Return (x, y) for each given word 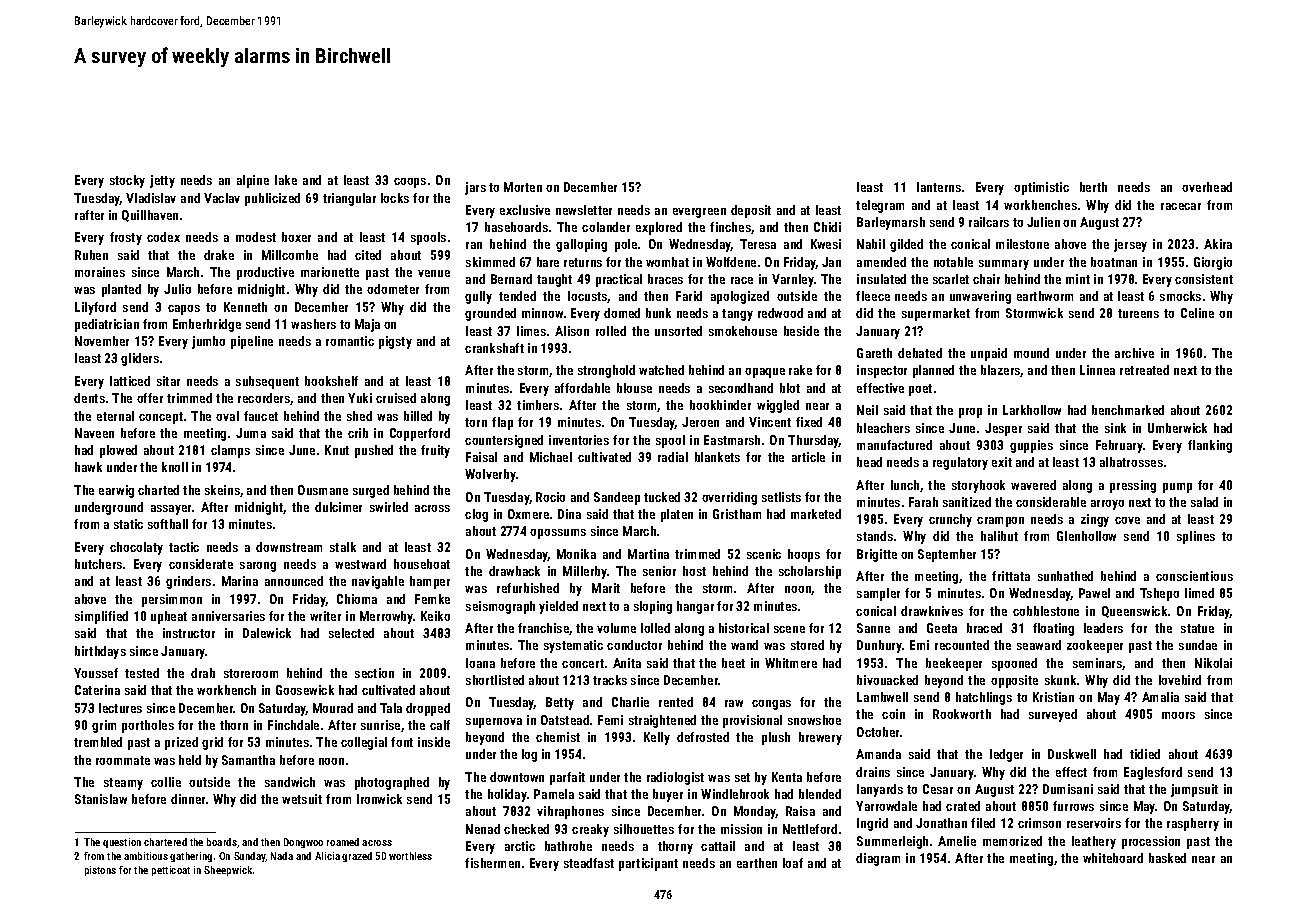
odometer (393, 289)
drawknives (932, 611)
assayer (171, 510)
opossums (558, 534)
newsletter (584, 210)
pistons (100, 871)
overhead (1207, 187)
